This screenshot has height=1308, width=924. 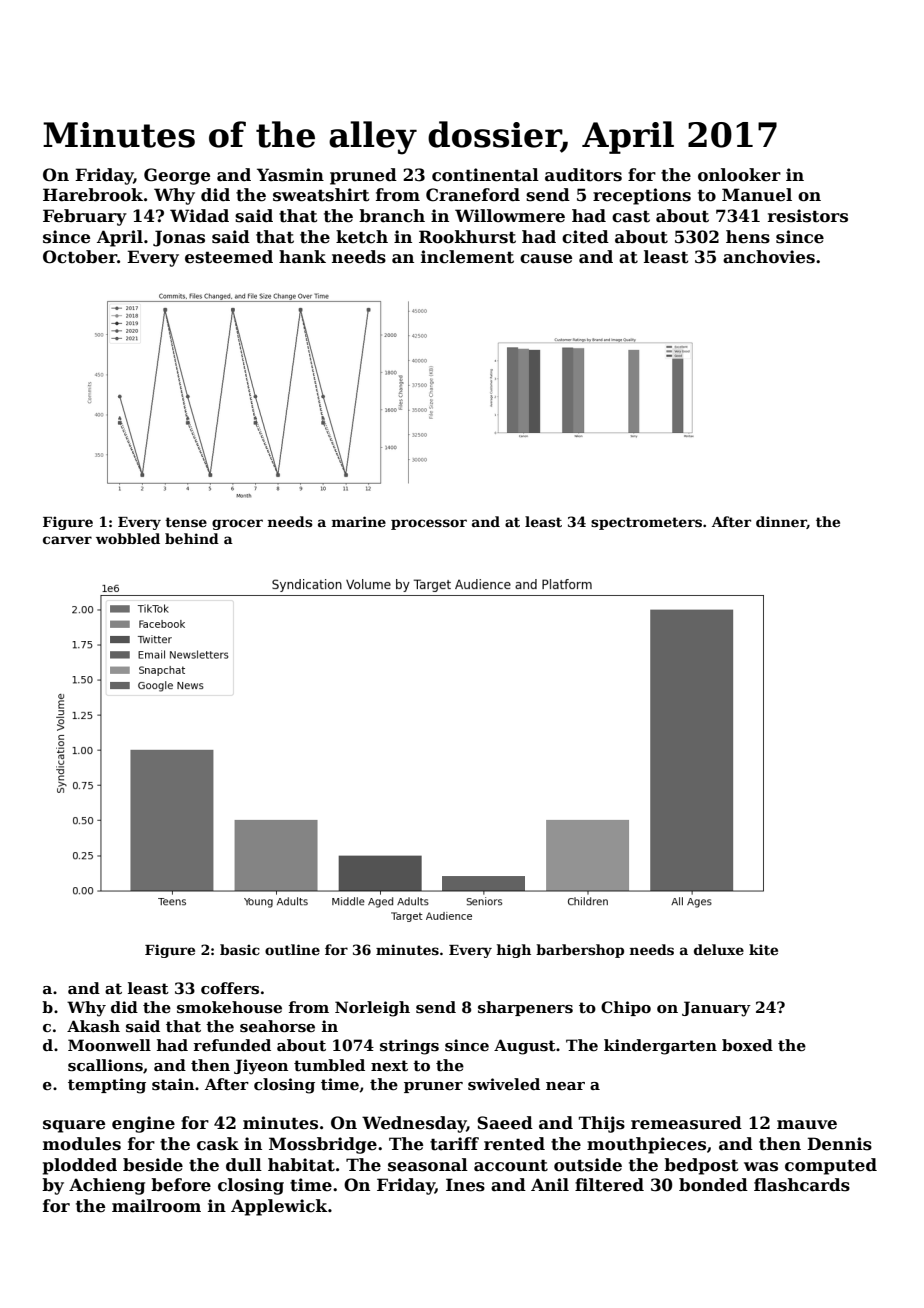 I want to click on basic, so click(x=240, y=949).
